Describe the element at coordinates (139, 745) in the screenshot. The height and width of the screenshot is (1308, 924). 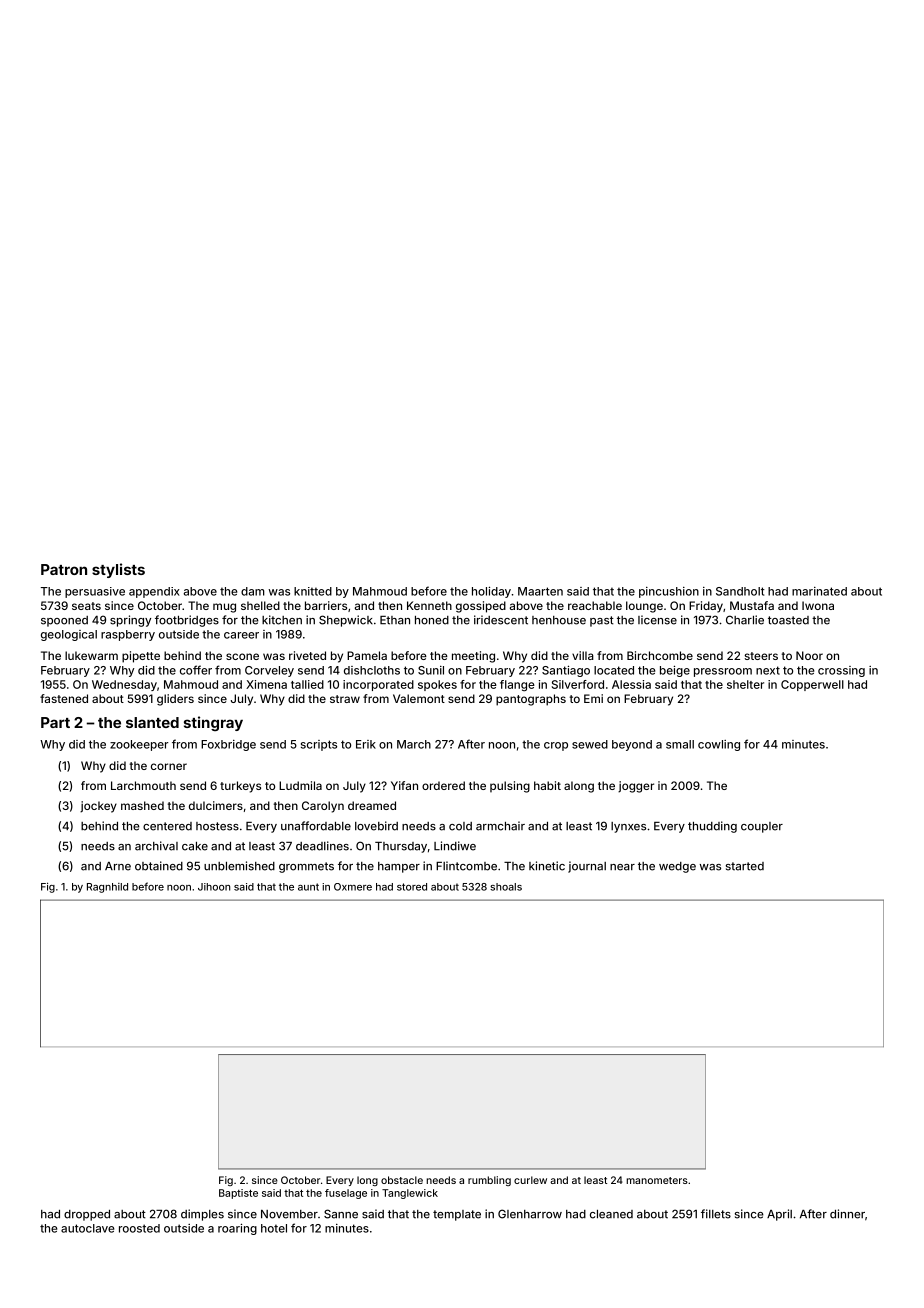
I see `zookeeper` at that location.
